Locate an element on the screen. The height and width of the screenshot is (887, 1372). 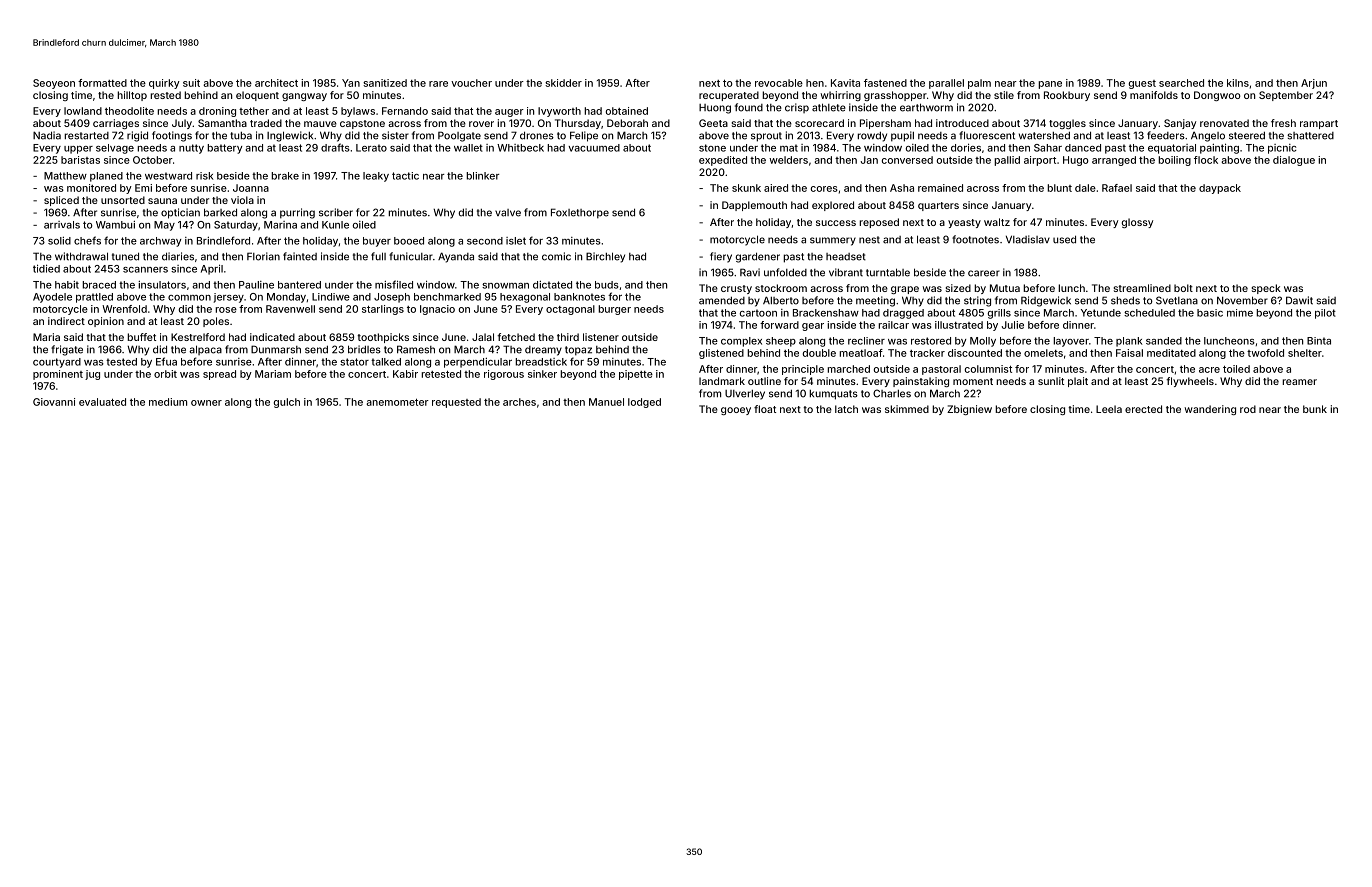
acre is located at coordinates (1209, 370).
